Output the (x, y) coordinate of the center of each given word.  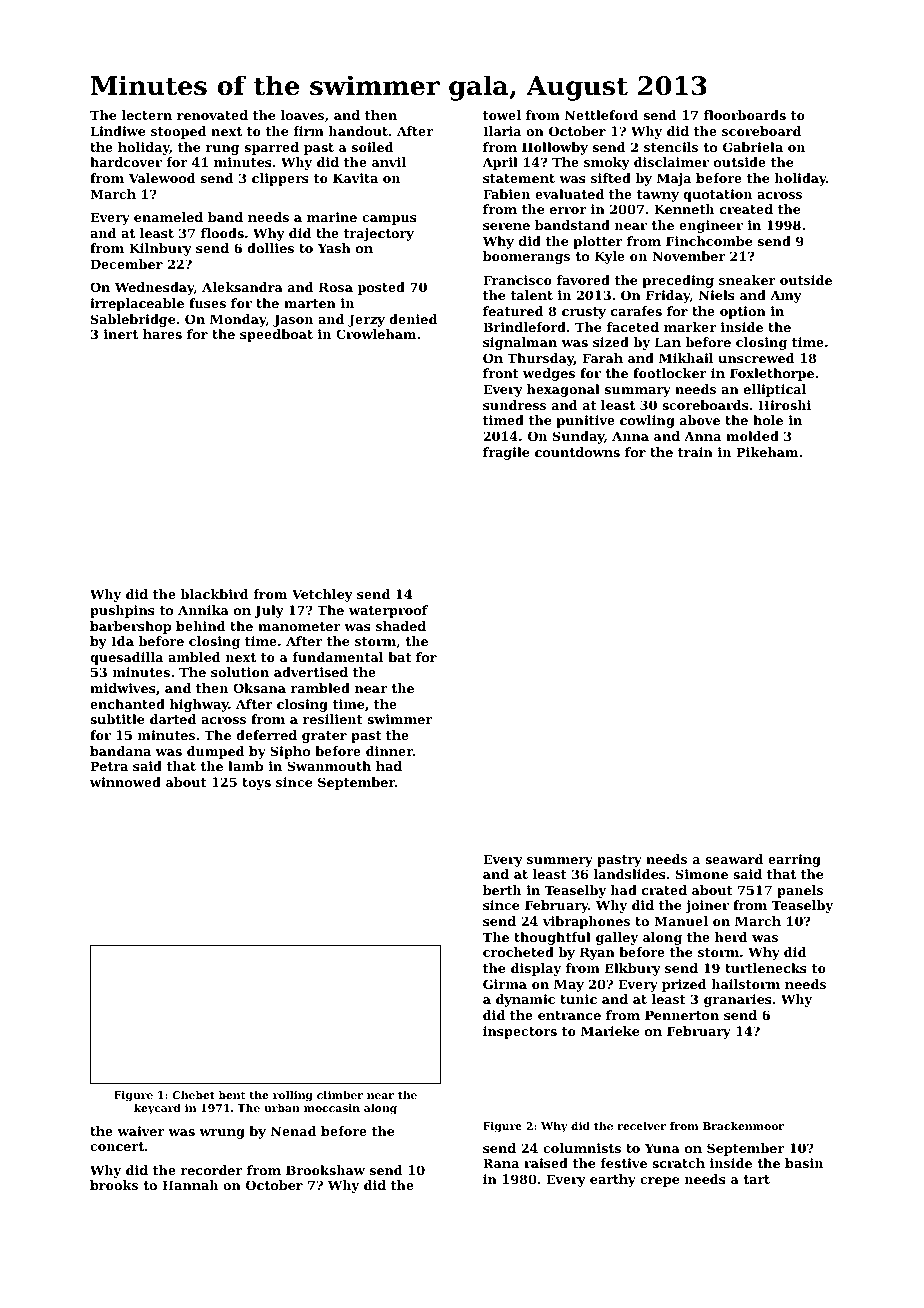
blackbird (215, 594)
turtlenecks (766, 968)
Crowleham (376, 334)
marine (332, 217)
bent (232, 1095)
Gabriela (753, 147)
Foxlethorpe (772, 374)
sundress (514, 405)
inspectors (520, 1032)
